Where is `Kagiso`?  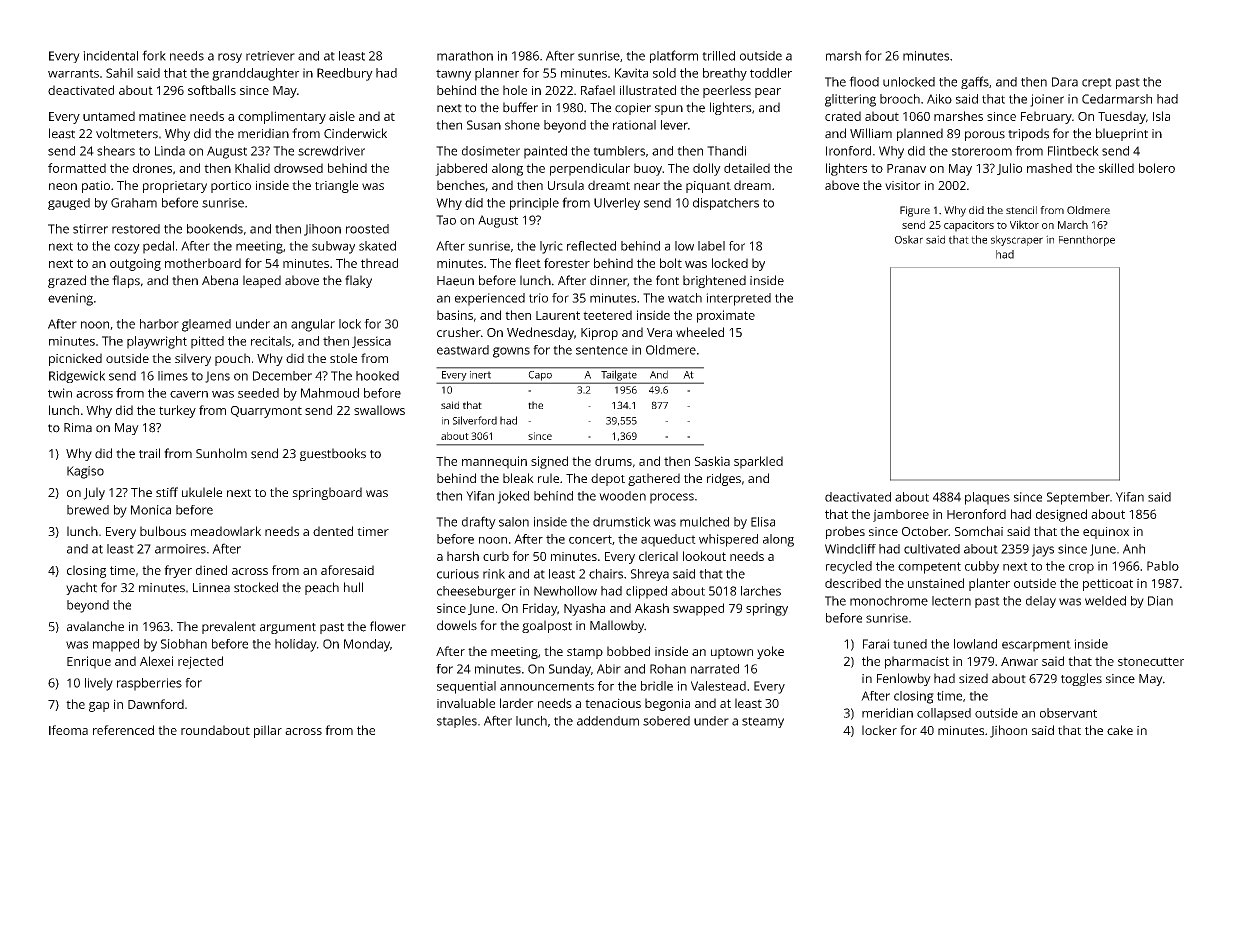
Kagiso is located at coordinates (85, 472).
